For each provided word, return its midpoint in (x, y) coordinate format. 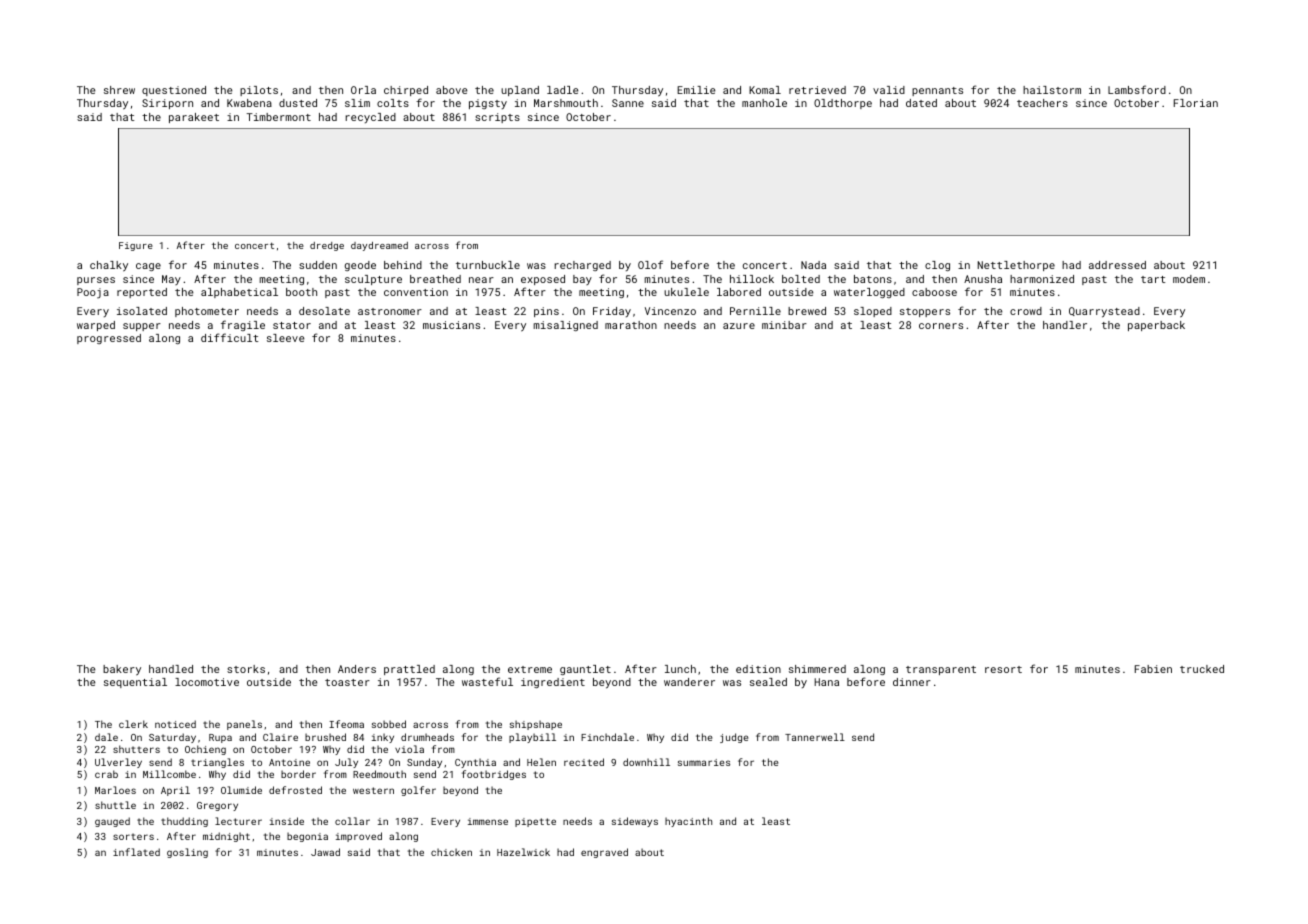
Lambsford (1137, 89)
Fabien (1153, 669)
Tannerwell (815, 737)
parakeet (194, 118)
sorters (133, 836)
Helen (541, 762)
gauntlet (585, 670)
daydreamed (379, 246)
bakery (122, 670)
